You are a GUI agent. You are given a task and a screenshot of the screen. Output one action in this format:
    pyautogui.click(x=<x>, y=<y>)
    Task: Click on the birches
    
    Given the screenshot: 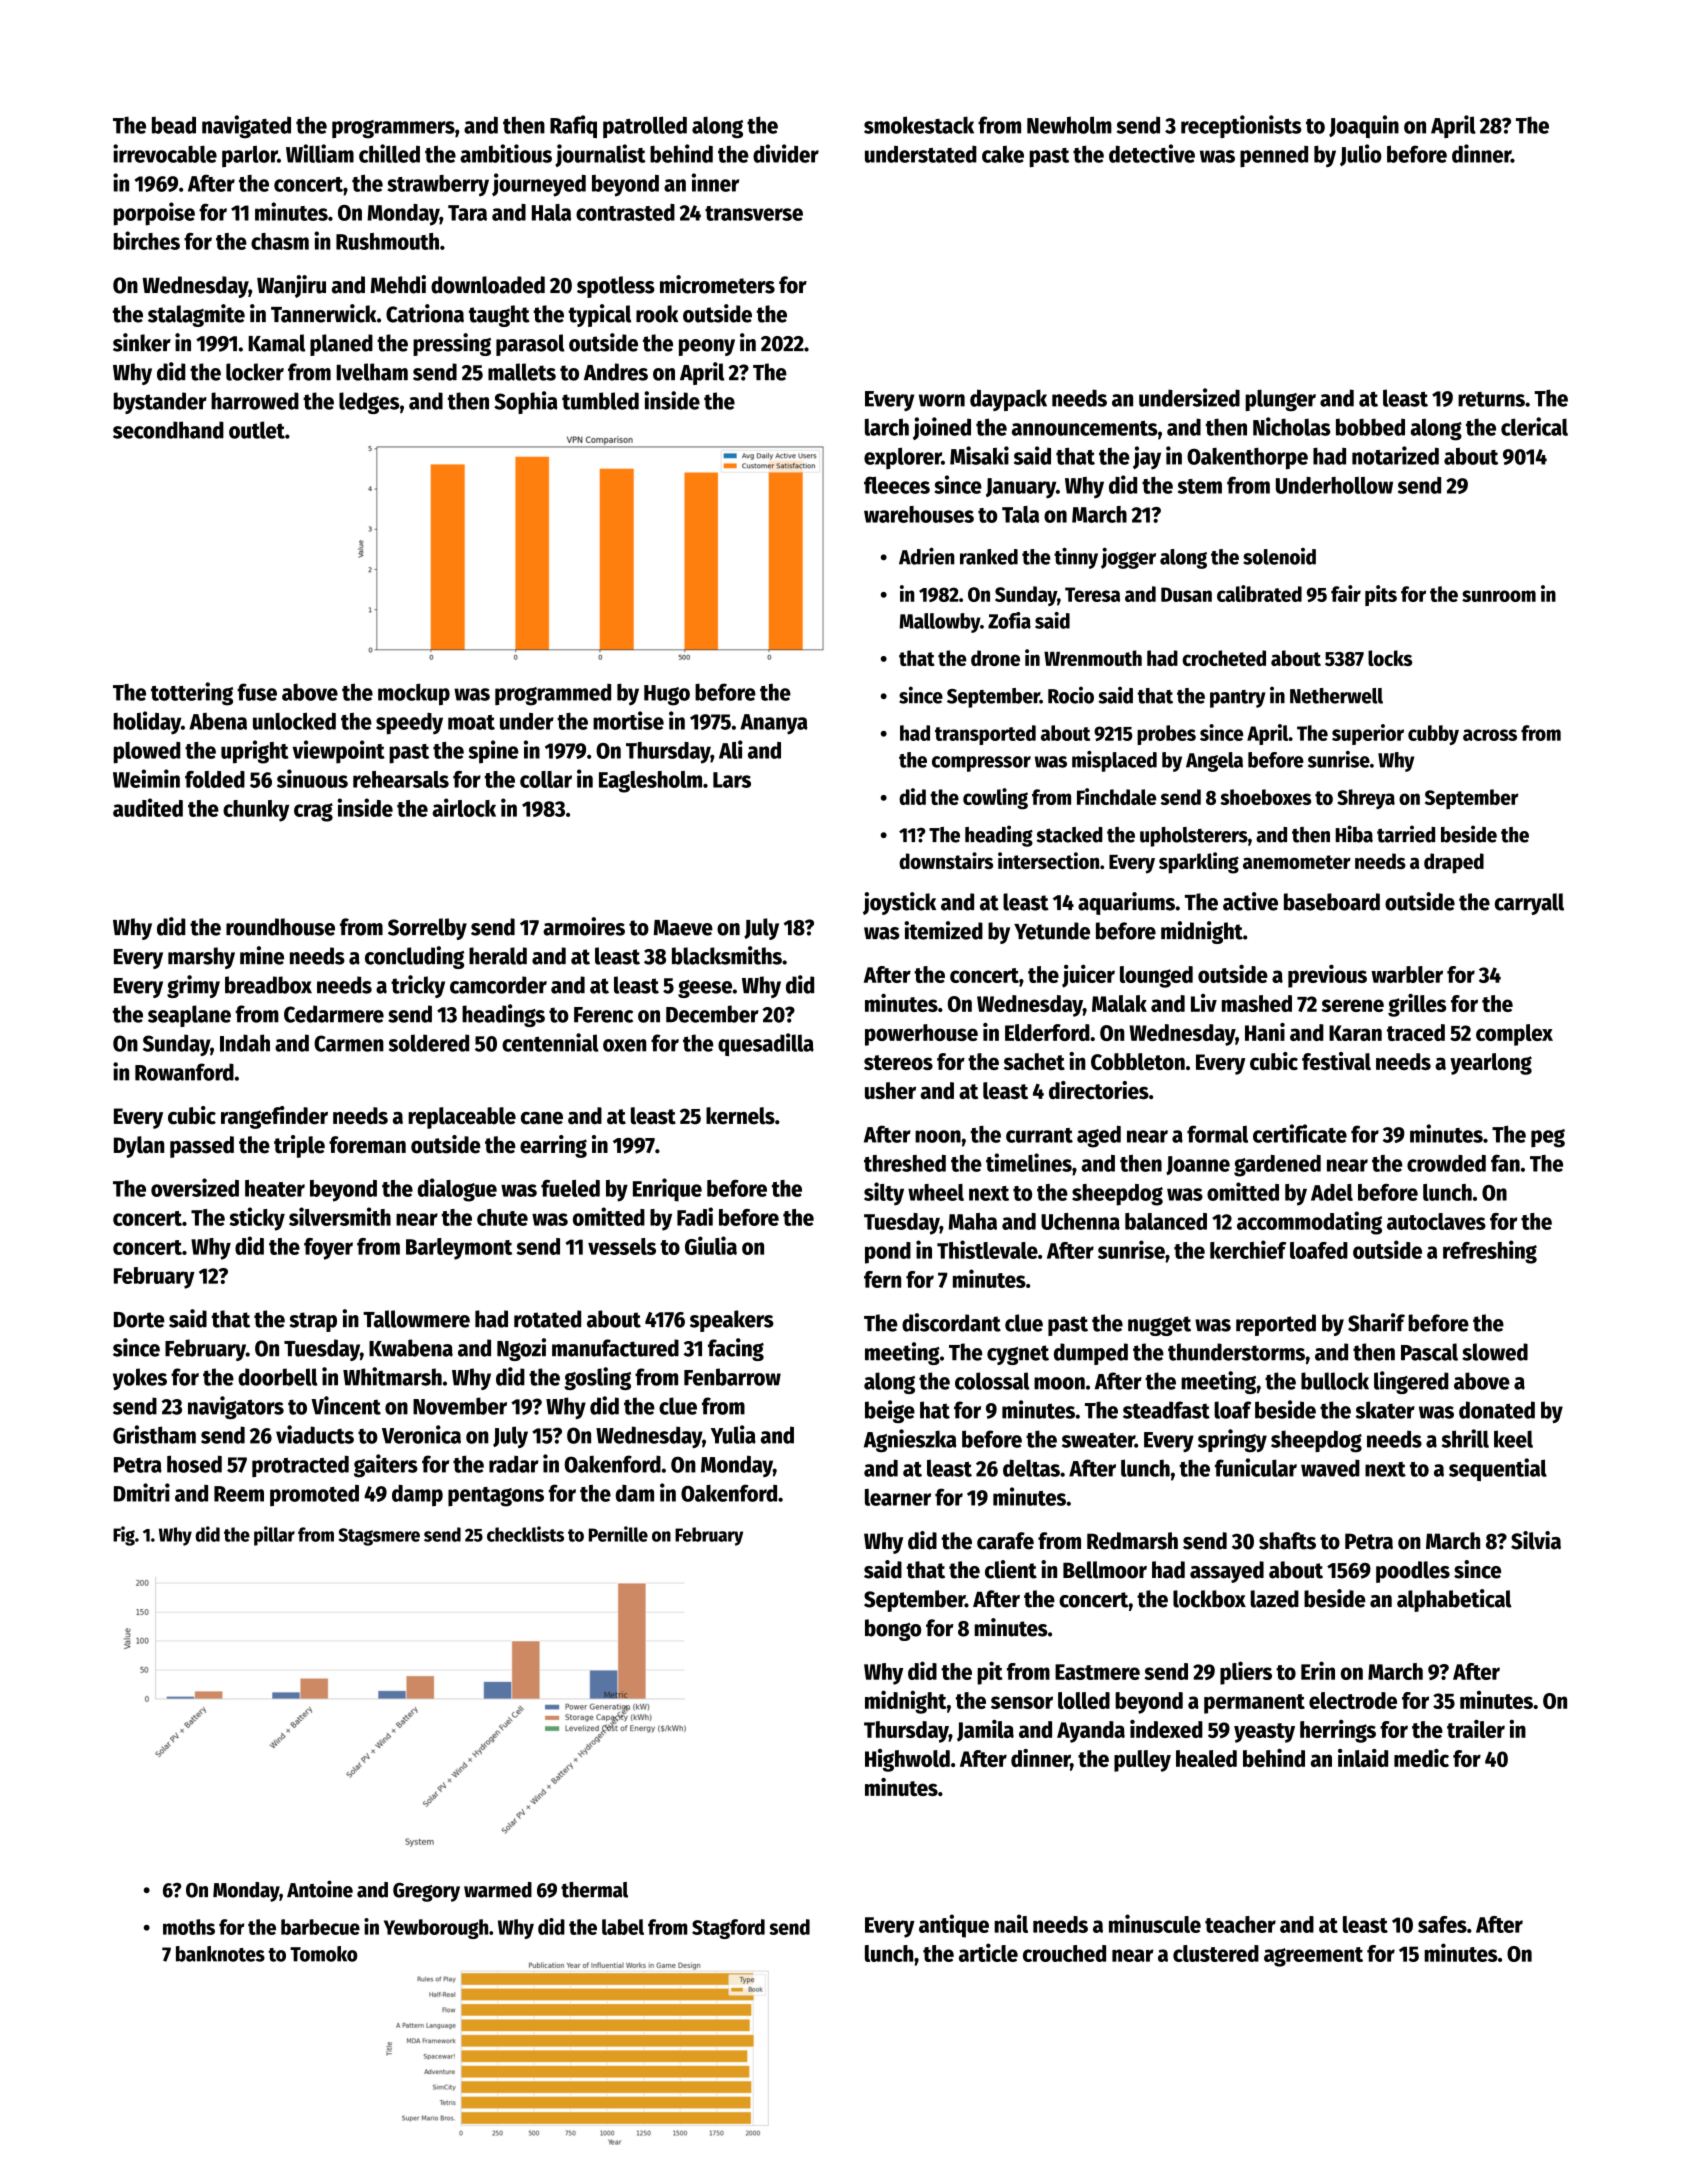 What is the action you would take?
    pyautogui.click(x=147, y=240)
